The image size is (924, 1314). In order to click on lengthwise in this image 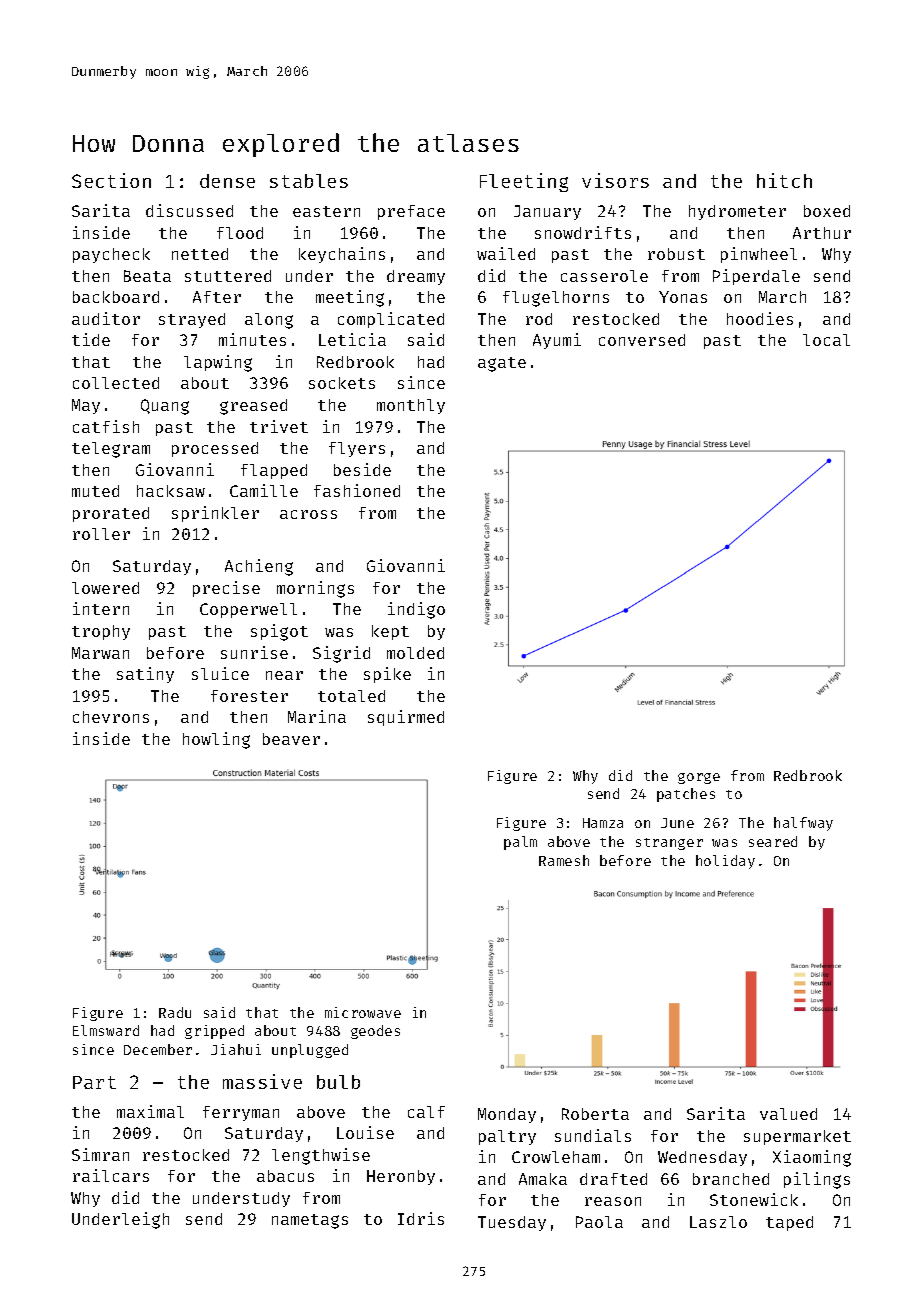, I will do `click(321, 1156)`.
